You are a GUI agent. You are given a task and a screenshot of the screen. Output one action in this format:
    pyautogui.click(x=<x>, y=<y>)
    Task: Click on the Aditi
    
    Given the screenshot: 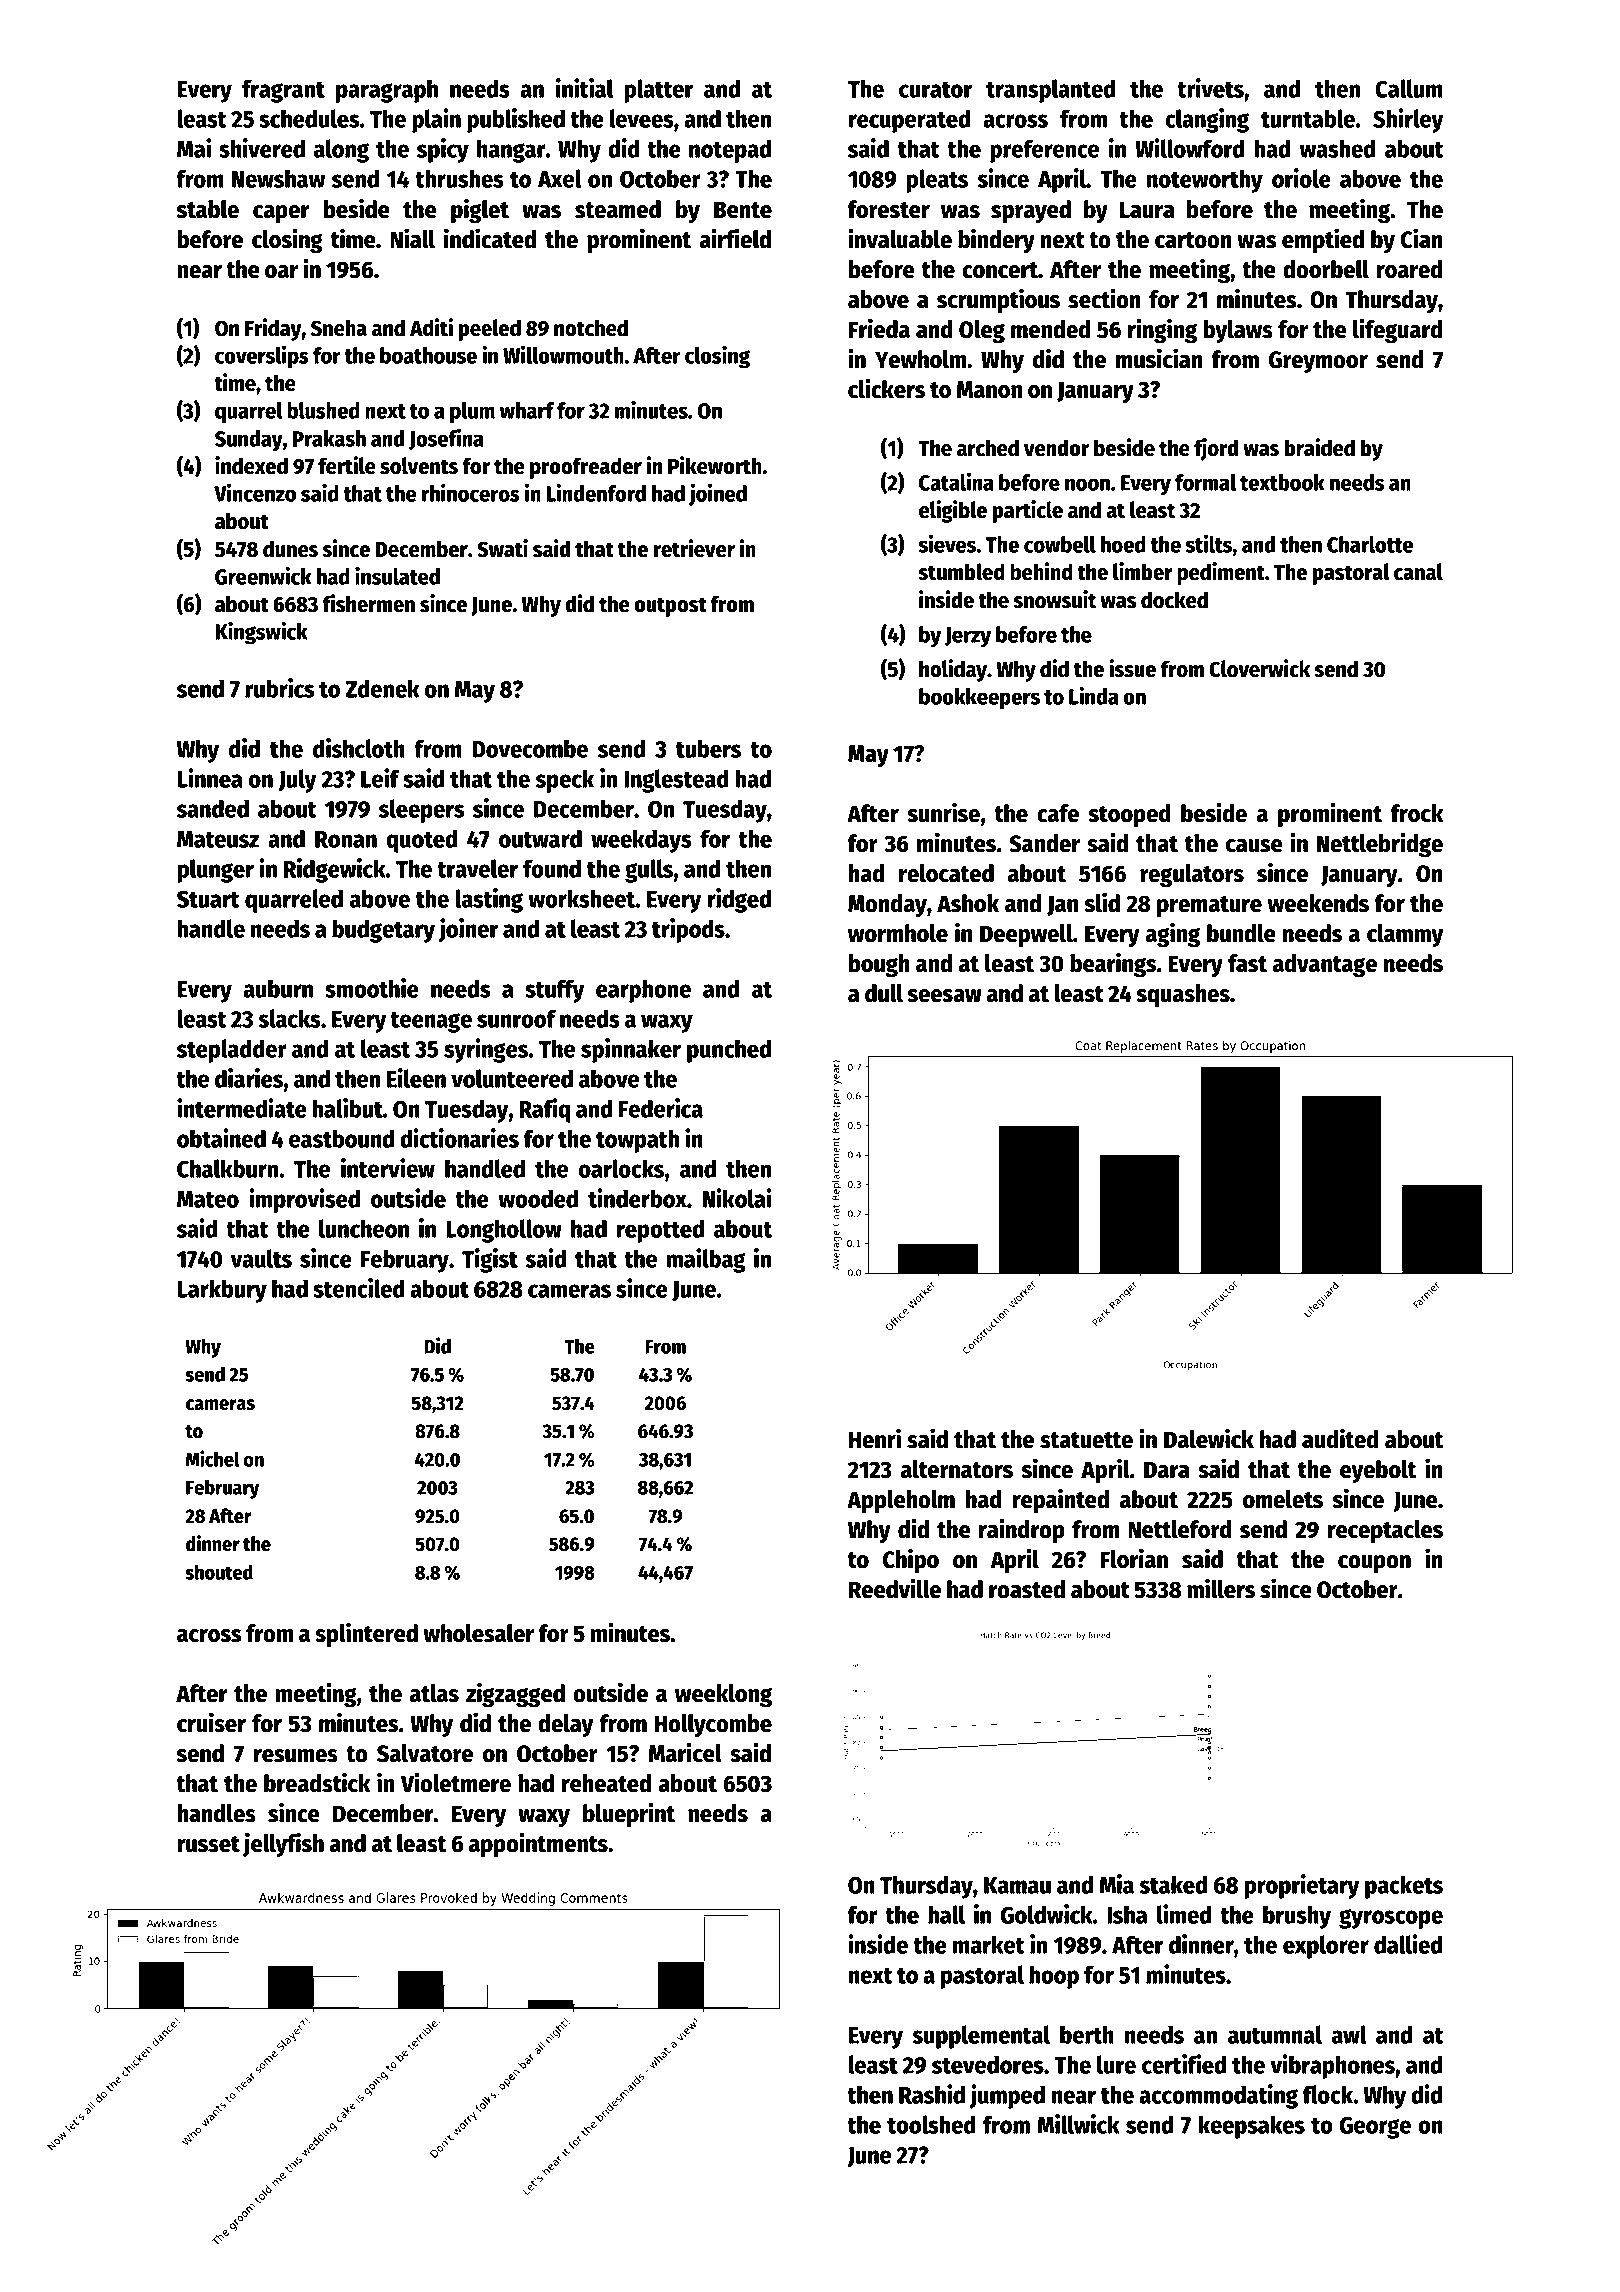 What is the action you would take?
    pyautogui.click(x=431, y=327)
